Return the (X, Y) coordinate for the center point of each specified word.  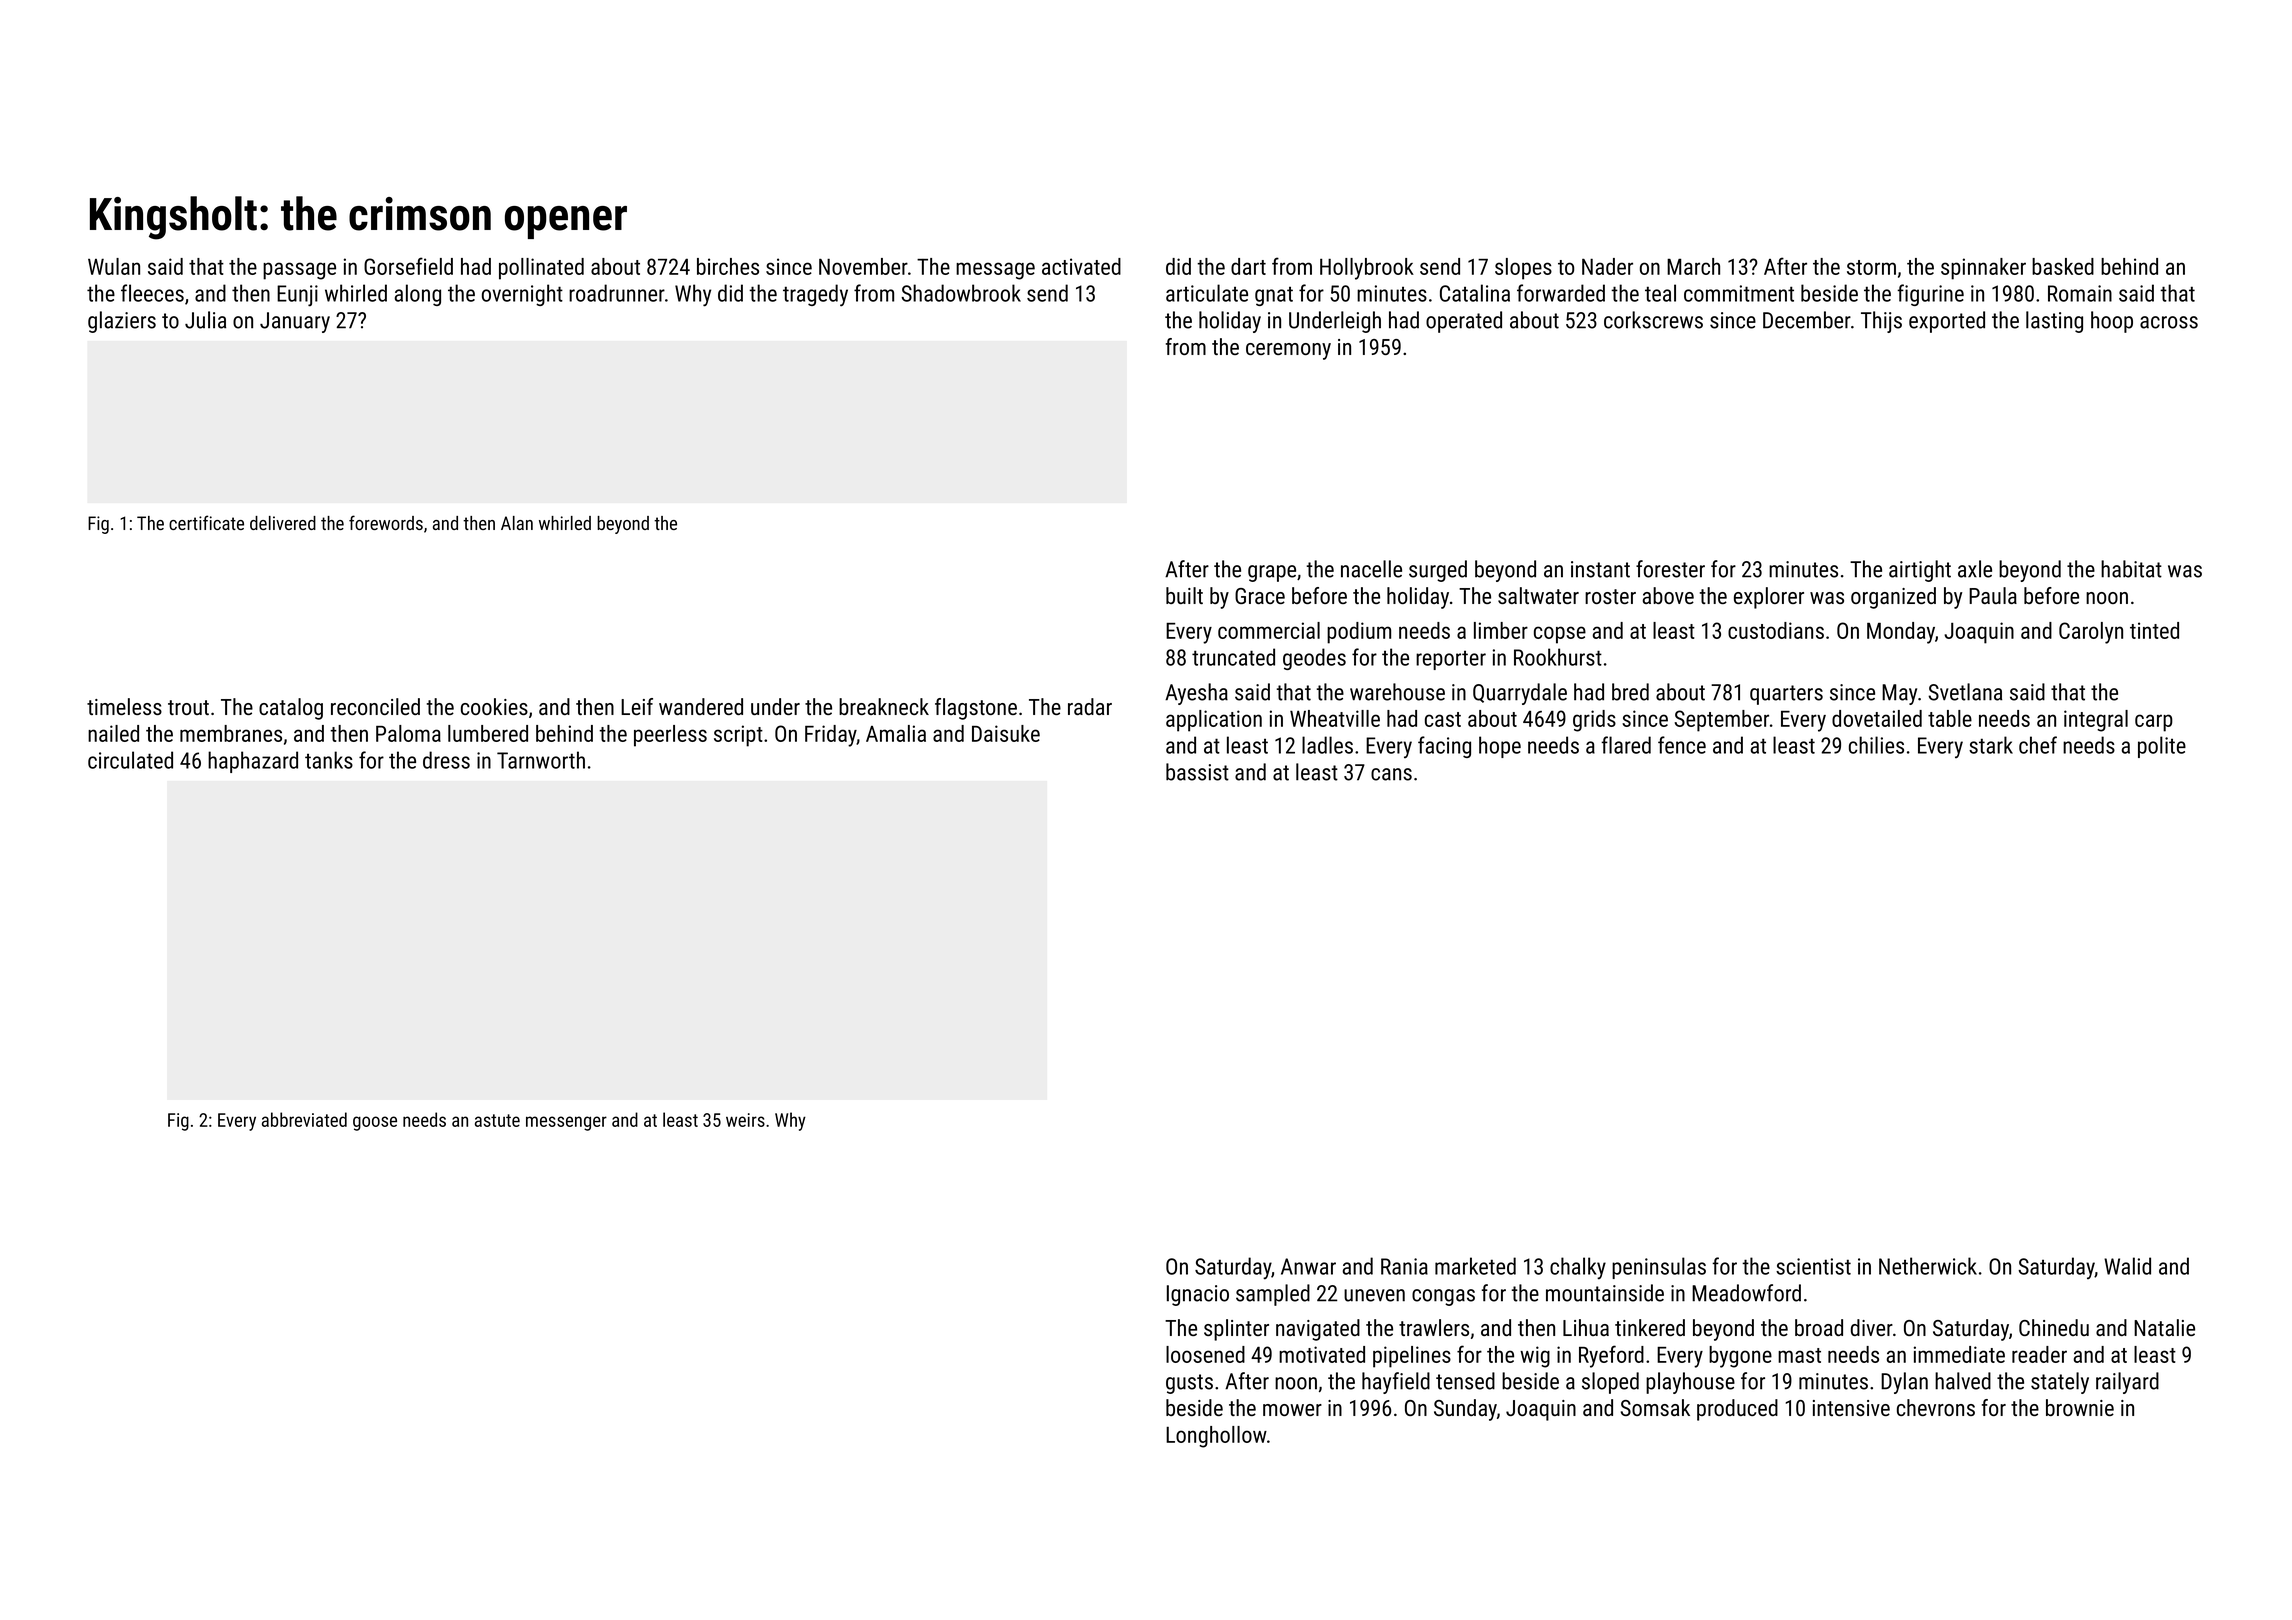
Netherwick (1928, 1266)
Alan (517, 523)
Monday (1901, 633)
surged (1438, 571)
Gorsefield (408, 266)
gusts (1189, 1384)
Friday (831, 736)
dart (1248, 266)
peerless (670, 736)
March (1693, 266)
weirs (745, 1120)
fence (1682, 745)
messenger (566, 1123)
